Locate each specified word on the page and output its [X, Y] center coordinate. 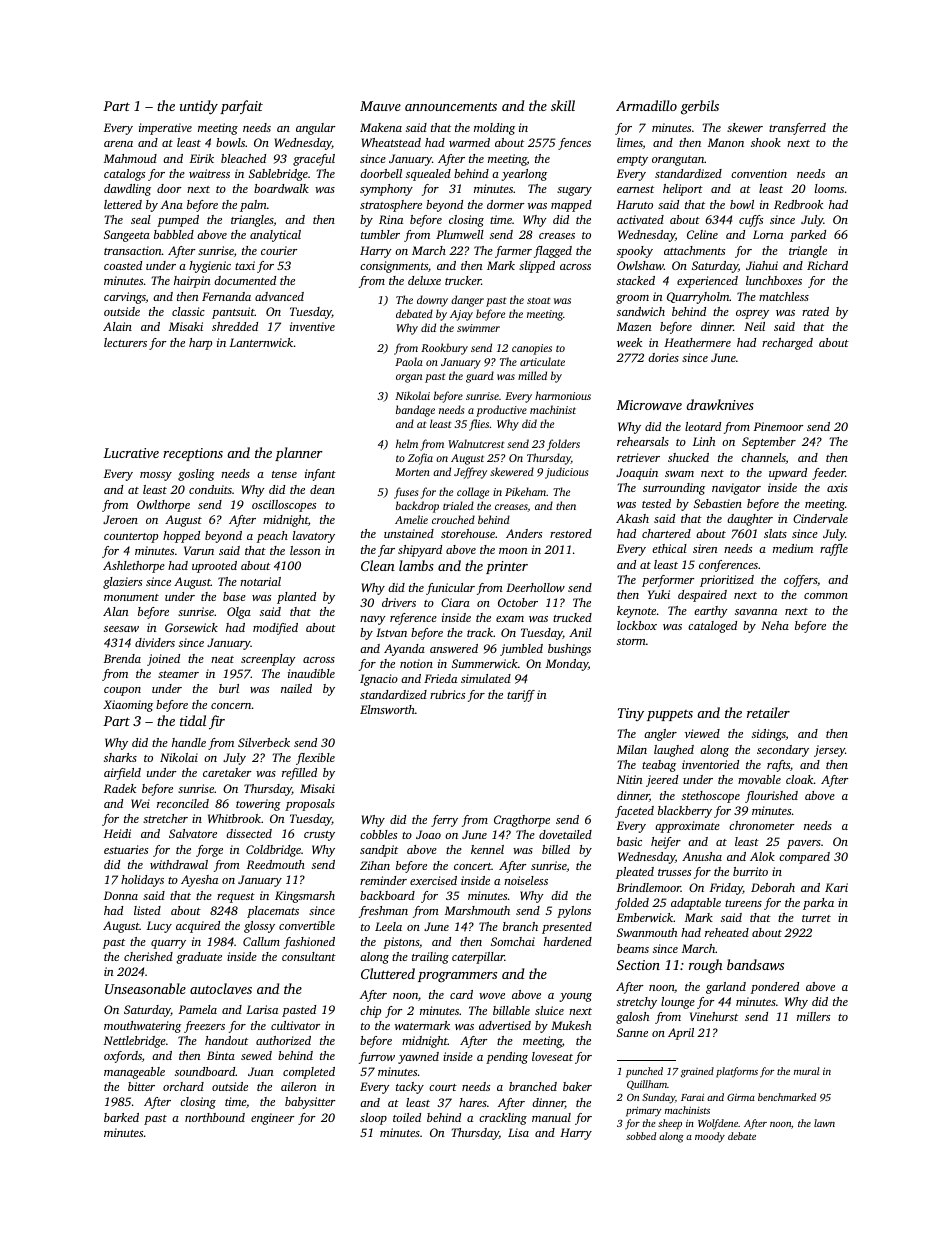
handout [226, 1040]
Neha [775, 625]
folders [563, 445]
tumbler [380, 234]
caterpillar [478, 958]
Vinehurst [714, 1016]
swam [679, 474]
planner [299, 454]
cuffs [751, 221]
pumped [178, 221]
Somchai [513, 941]
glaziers [122, 583]
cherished [148, 956]
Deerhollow [535, 587]
